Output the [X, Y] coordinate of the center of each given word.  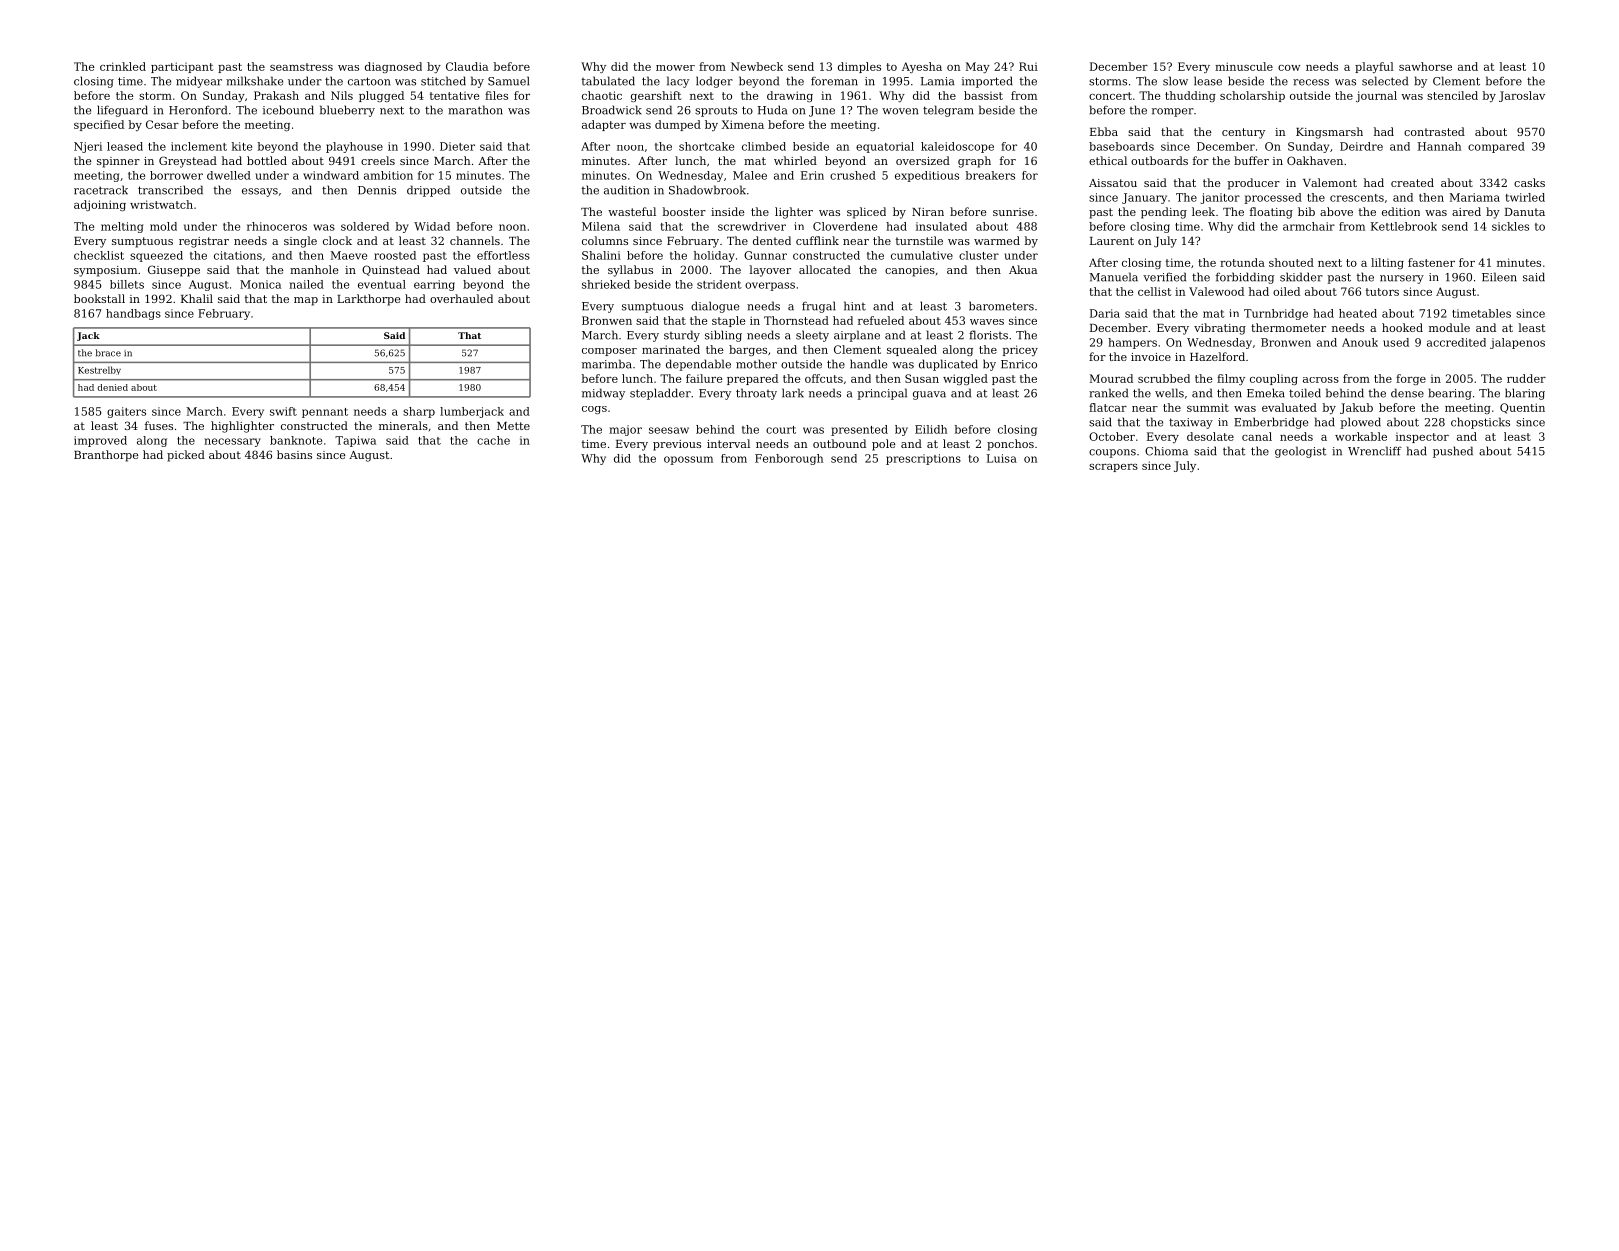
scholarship [1252, 96]
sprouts [716, 111]
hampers [1132, 343]
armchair [1309, 226]
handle [868, 364]
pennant [325, 413]
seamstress [301, 67]
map [306, 301]
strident [719, 284]
